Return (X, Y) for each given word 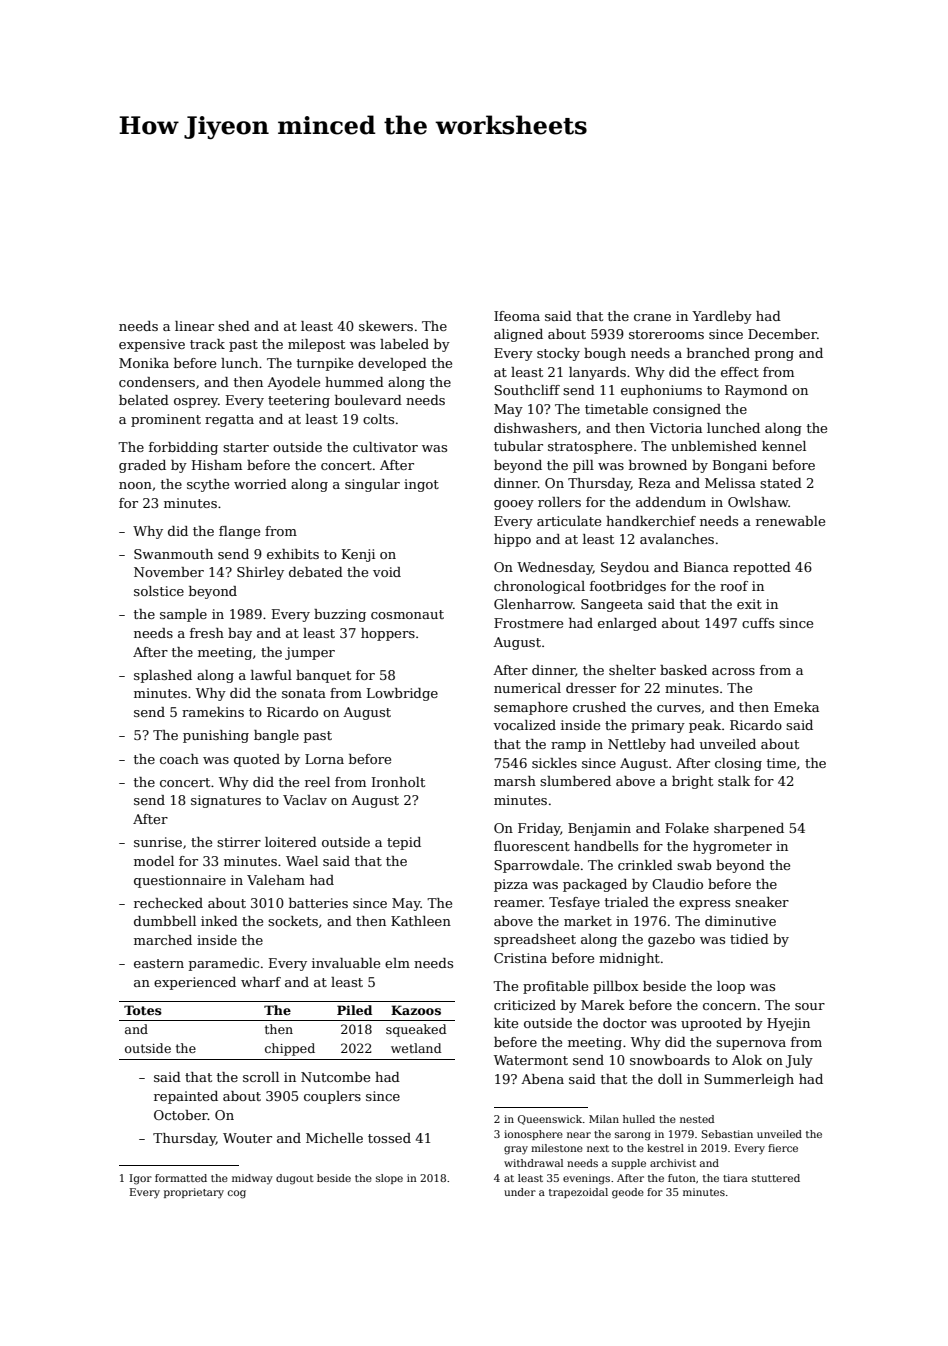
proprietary (194, 1193)
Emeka (796, 707)
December (782, 334)
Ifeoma (517, 316)
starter (246, 447)
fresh (207, 633)
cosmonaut (407, 614)
